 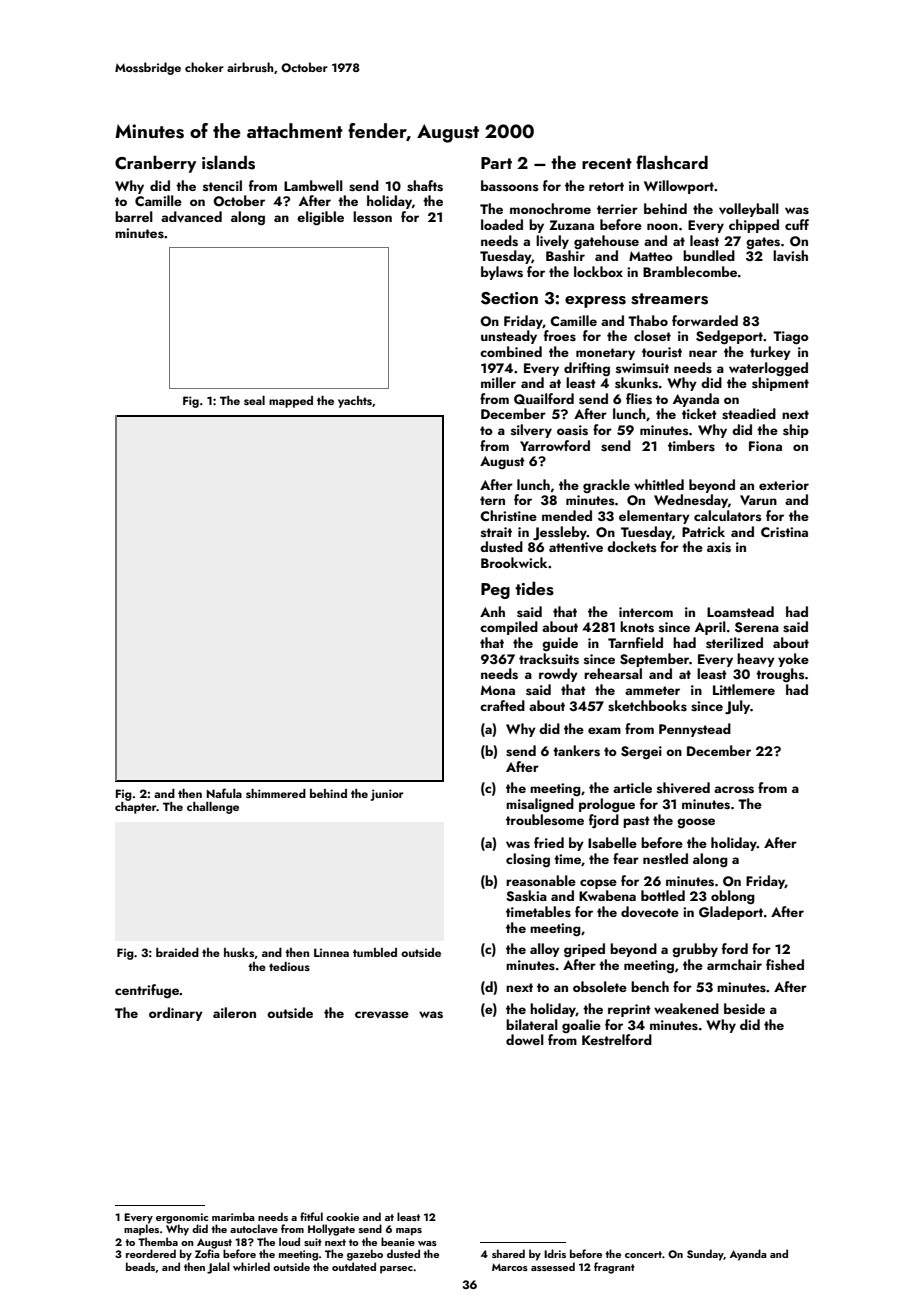 I want to click on seal, so click(x=254, y=400).
